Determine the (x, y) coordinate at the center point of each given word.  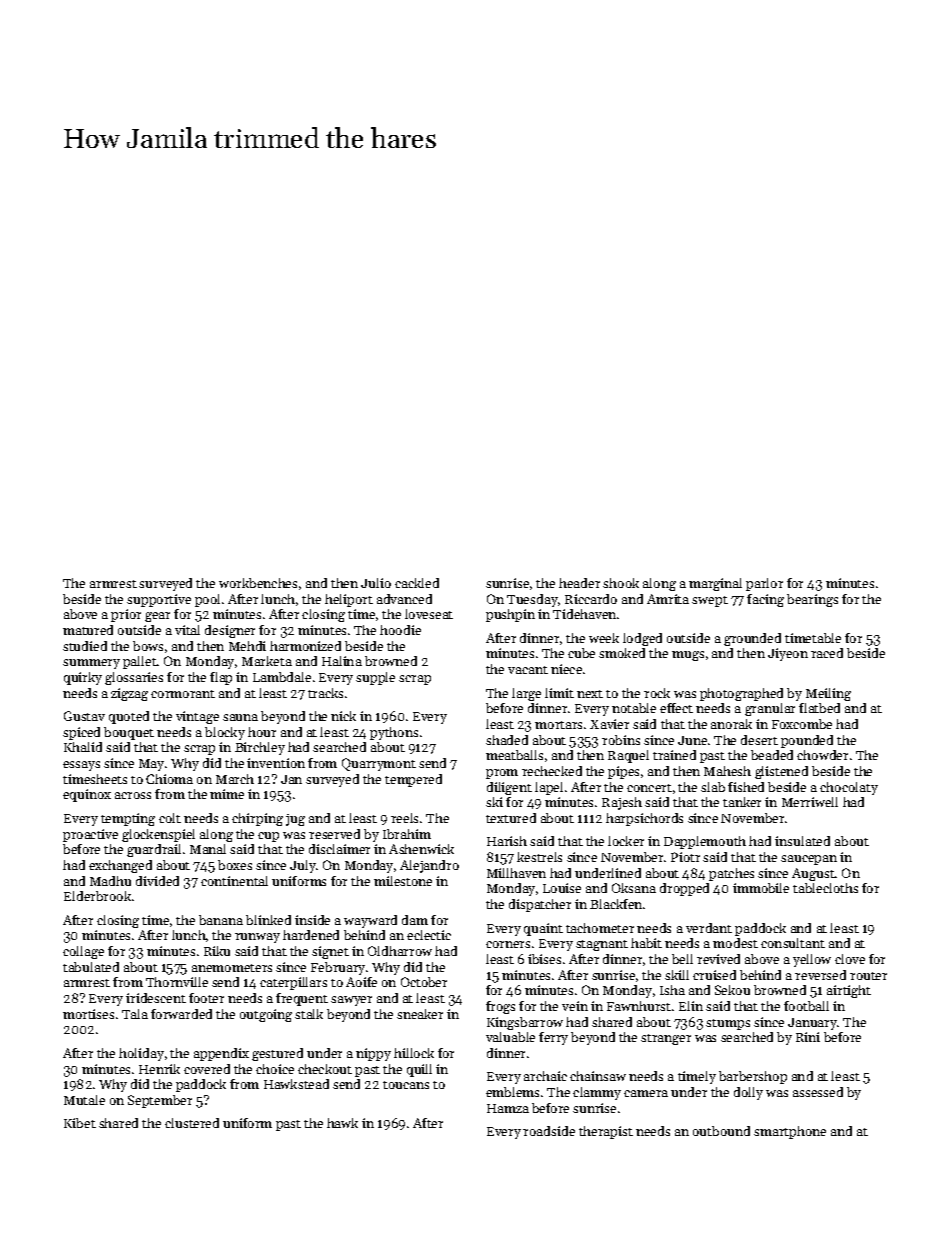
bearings (812, 600)
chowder (822, 755)
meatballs (514, 755)
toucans (406, 1085)
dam (415, 920)
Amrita (668, 599)
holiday (141, 1054)
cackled (417, 583)
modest (735, 943)
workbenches (258, 583)
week (604, 638)
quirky (83, 678)
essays (81, 766)
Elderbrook (97, 896)
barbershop (753, 1077)
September (160, 1101)
